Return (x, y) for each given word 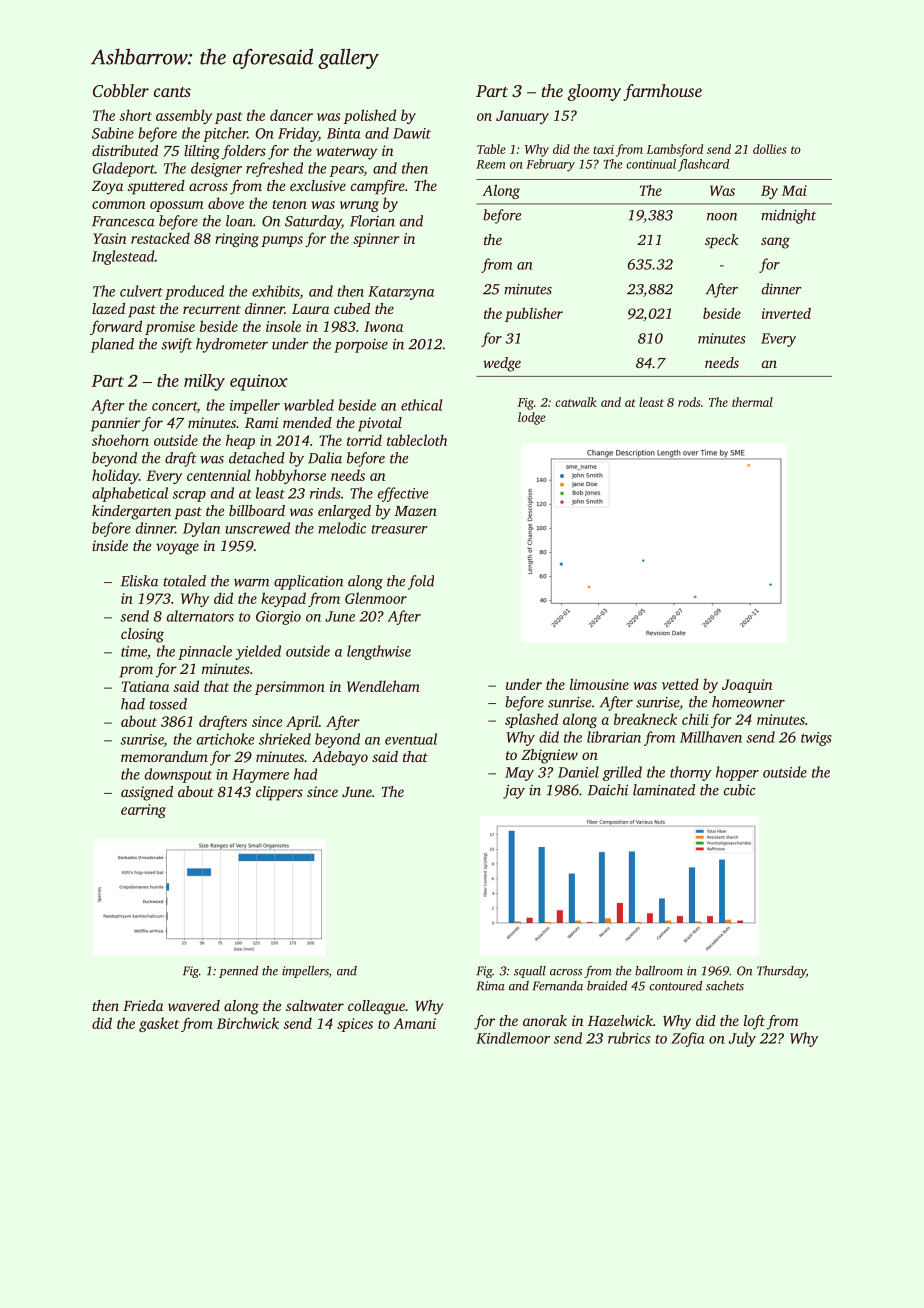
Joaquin (747, 686)
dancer (291, 115)
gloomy (594, 92)
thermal (752, 402)
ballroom (659, 971)
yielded (258, 652)
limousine (599, 684)
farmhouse (662, 92)
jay (514, 791)
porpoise (361, 346)
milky (204, 382)
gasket (159, 1024)
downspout (178, 775)
